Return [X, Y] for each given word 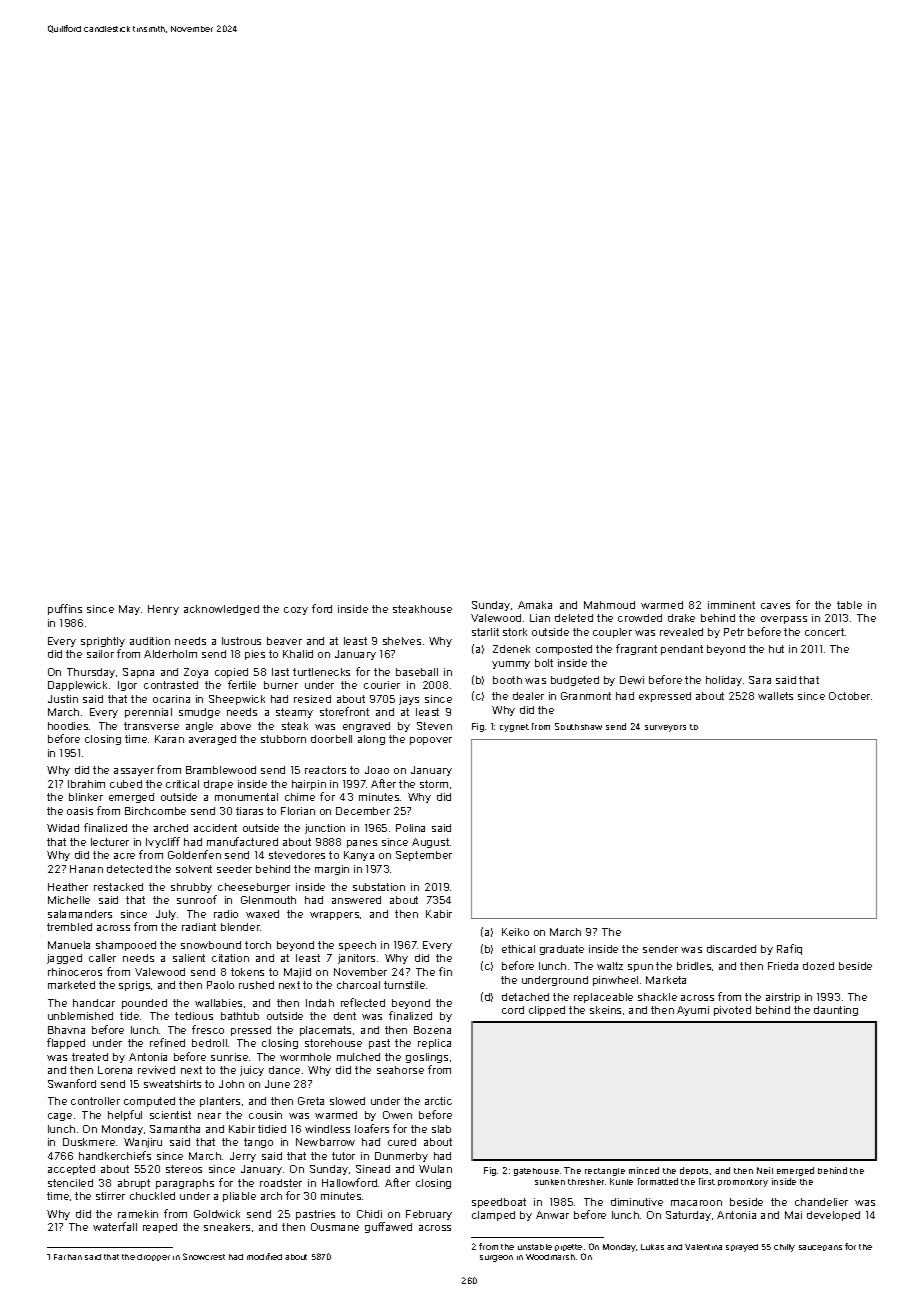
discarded [731, 949]
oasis [80, 811]
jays [409, 700]
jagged [64, 959]
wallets [775, 696]
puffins [65, 609]
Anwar [552, 1215]
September [424, 856]
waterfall [115, 1226]
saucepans [820, 1248]
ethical [518, 949]
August [430, 843]
